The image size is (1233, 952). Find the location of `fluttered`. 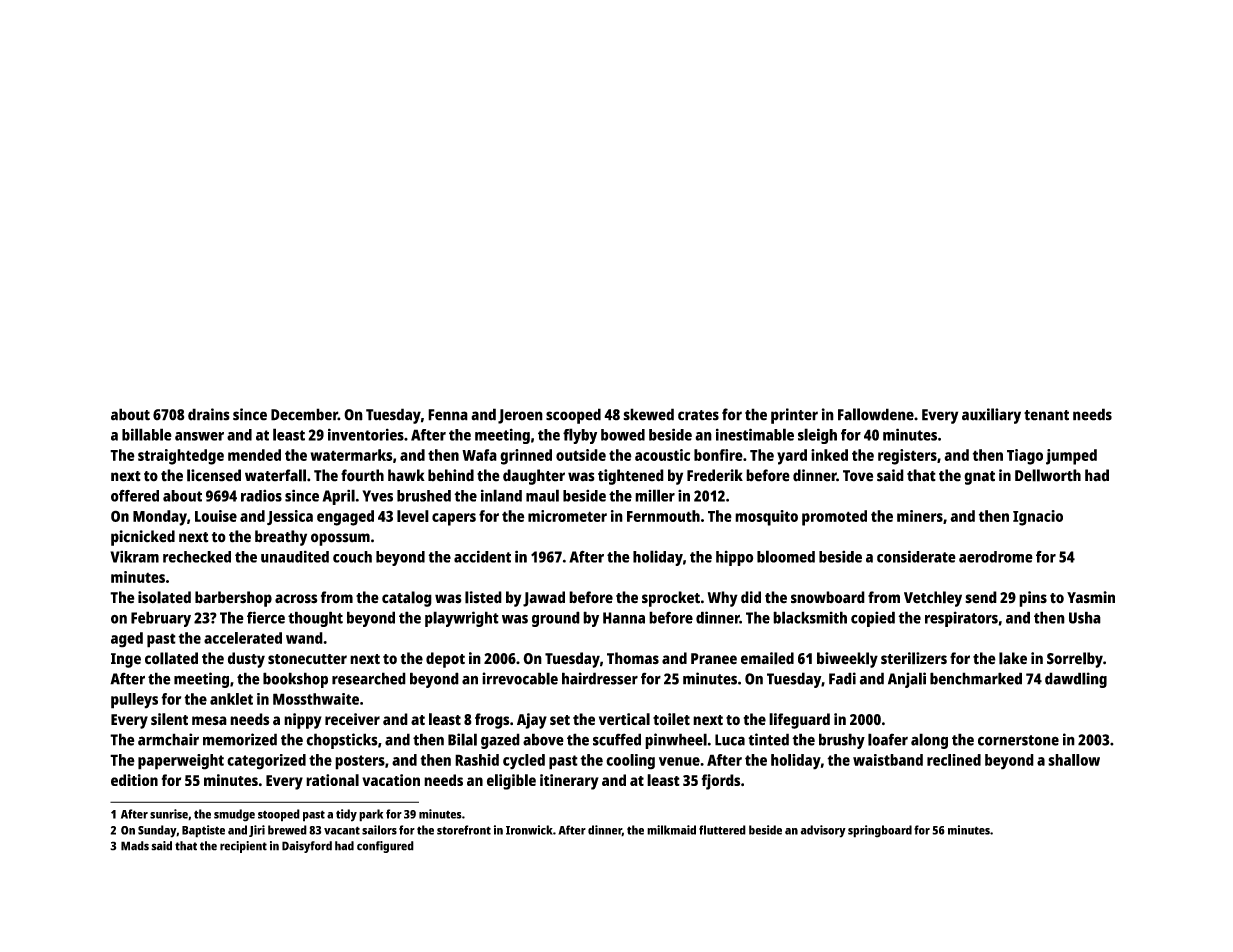

fluttered is located at coordinates (722, 830).
